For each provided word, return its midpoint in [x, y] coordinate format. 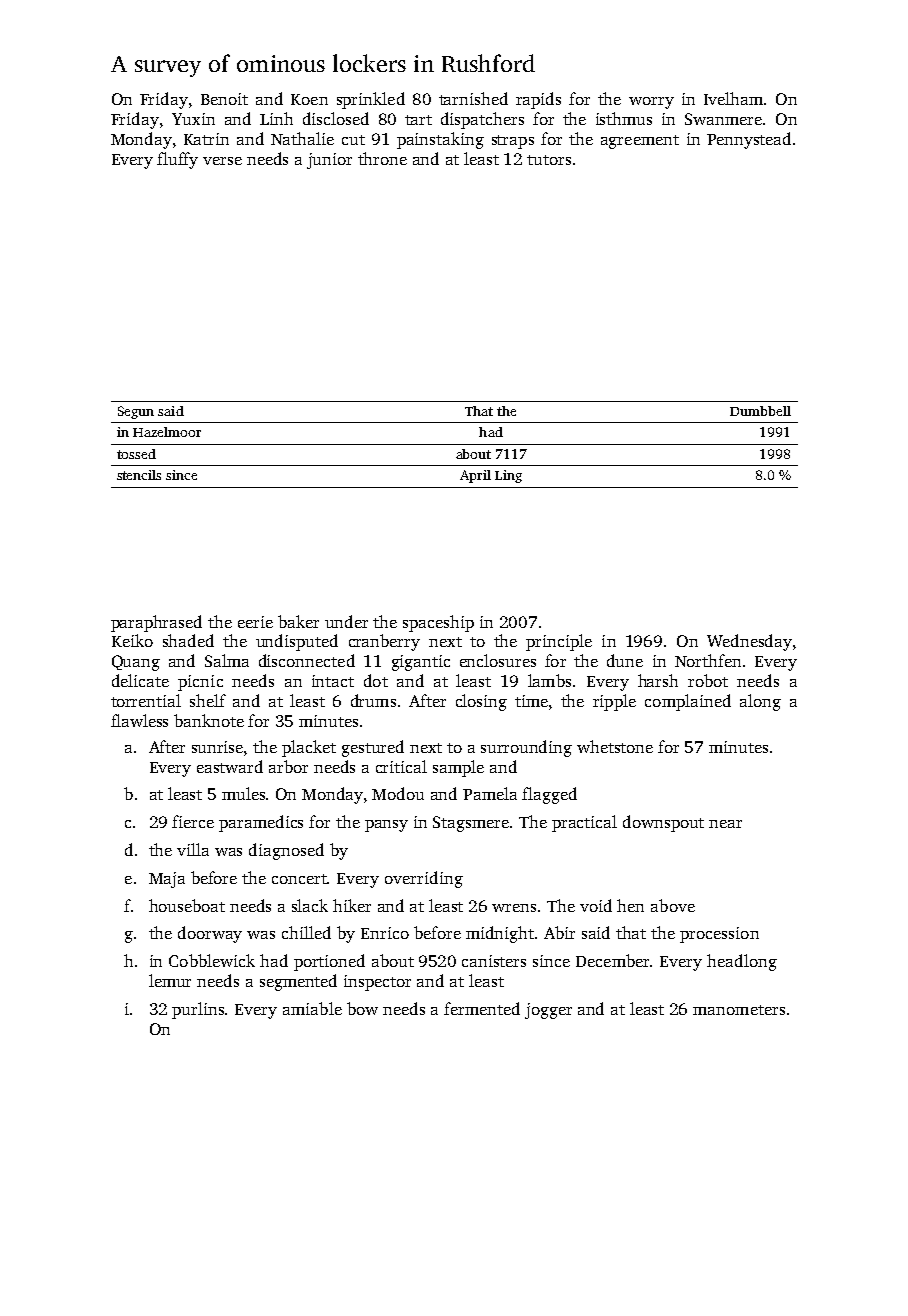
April [475, 476]
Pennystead [749, 140]
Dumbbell [760, 411]
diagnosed [286, 851]
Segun [136, 412]
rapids [538, 100]
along [760, 702]
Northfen [708, 660]
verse [222, 161]
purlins [198, 1010]
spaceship [438, 623]
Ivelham [733, 98]
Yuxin [193, 119]
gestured [373, 748]
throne [382, 158]
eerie [255, 622]
